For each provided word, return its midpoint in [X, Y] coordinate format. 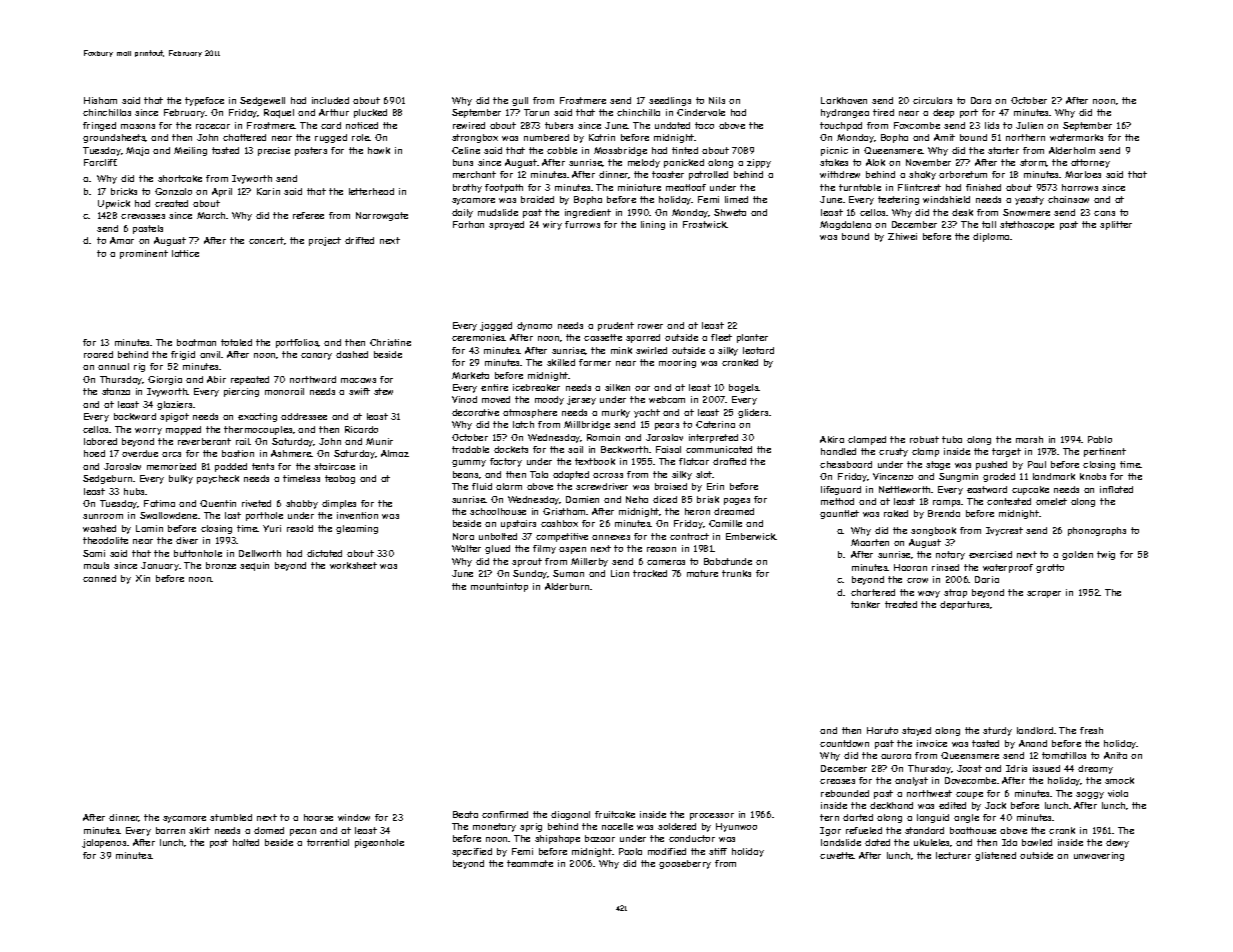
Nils [717, 100]
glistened [995, 856]
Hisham [100, 100]
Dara [981, 100]
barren [170, 830]
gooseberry [685, 864]
